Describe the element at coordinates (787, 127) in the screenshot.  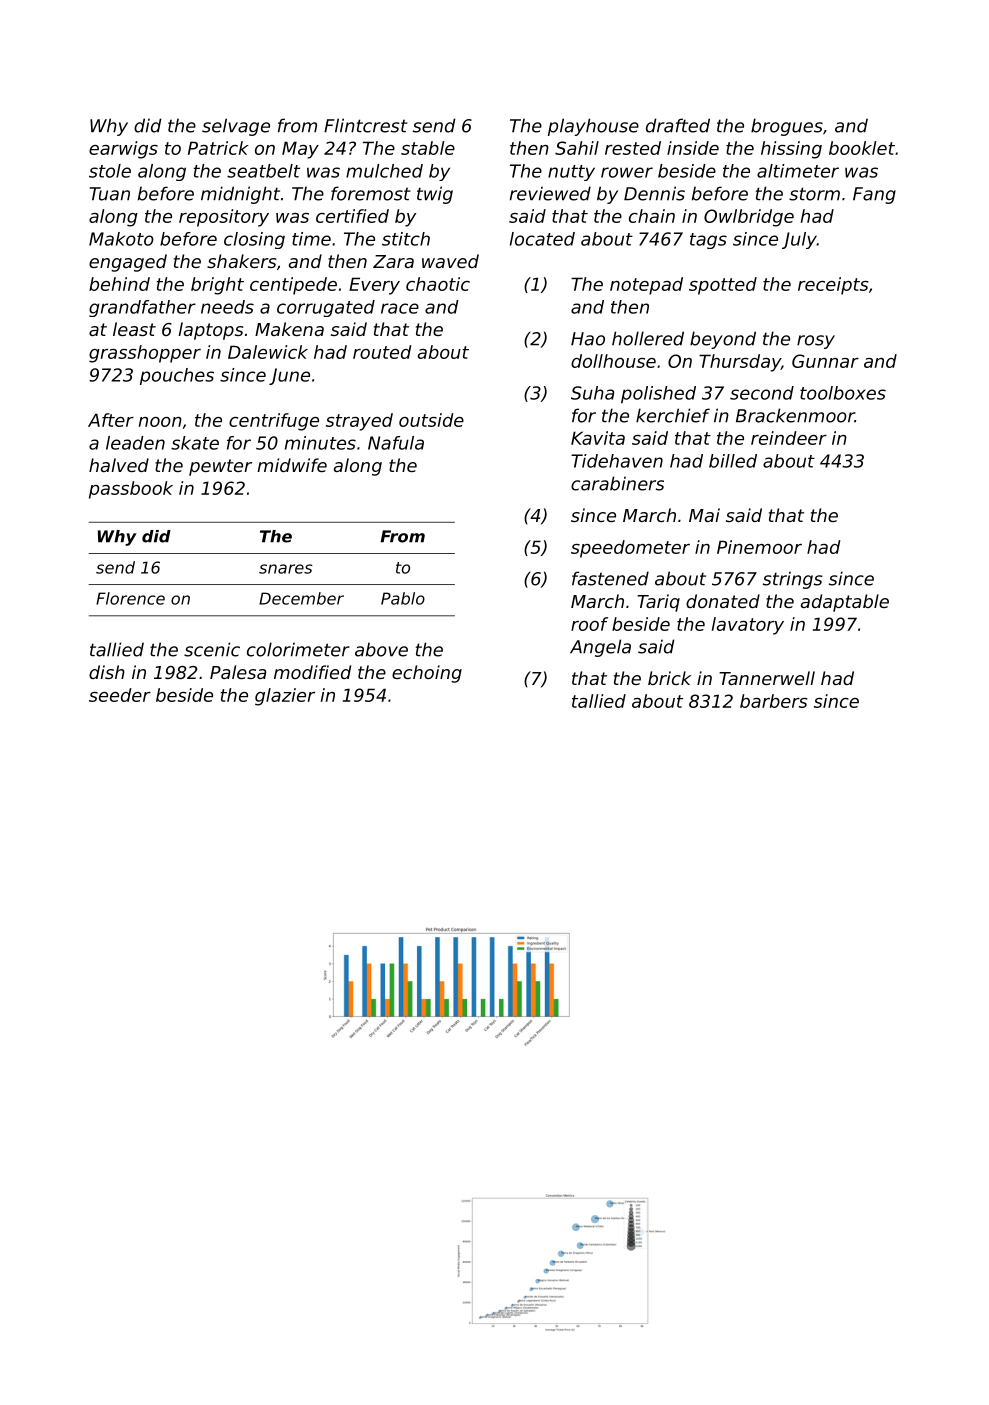
I see `brogues` at that location.
